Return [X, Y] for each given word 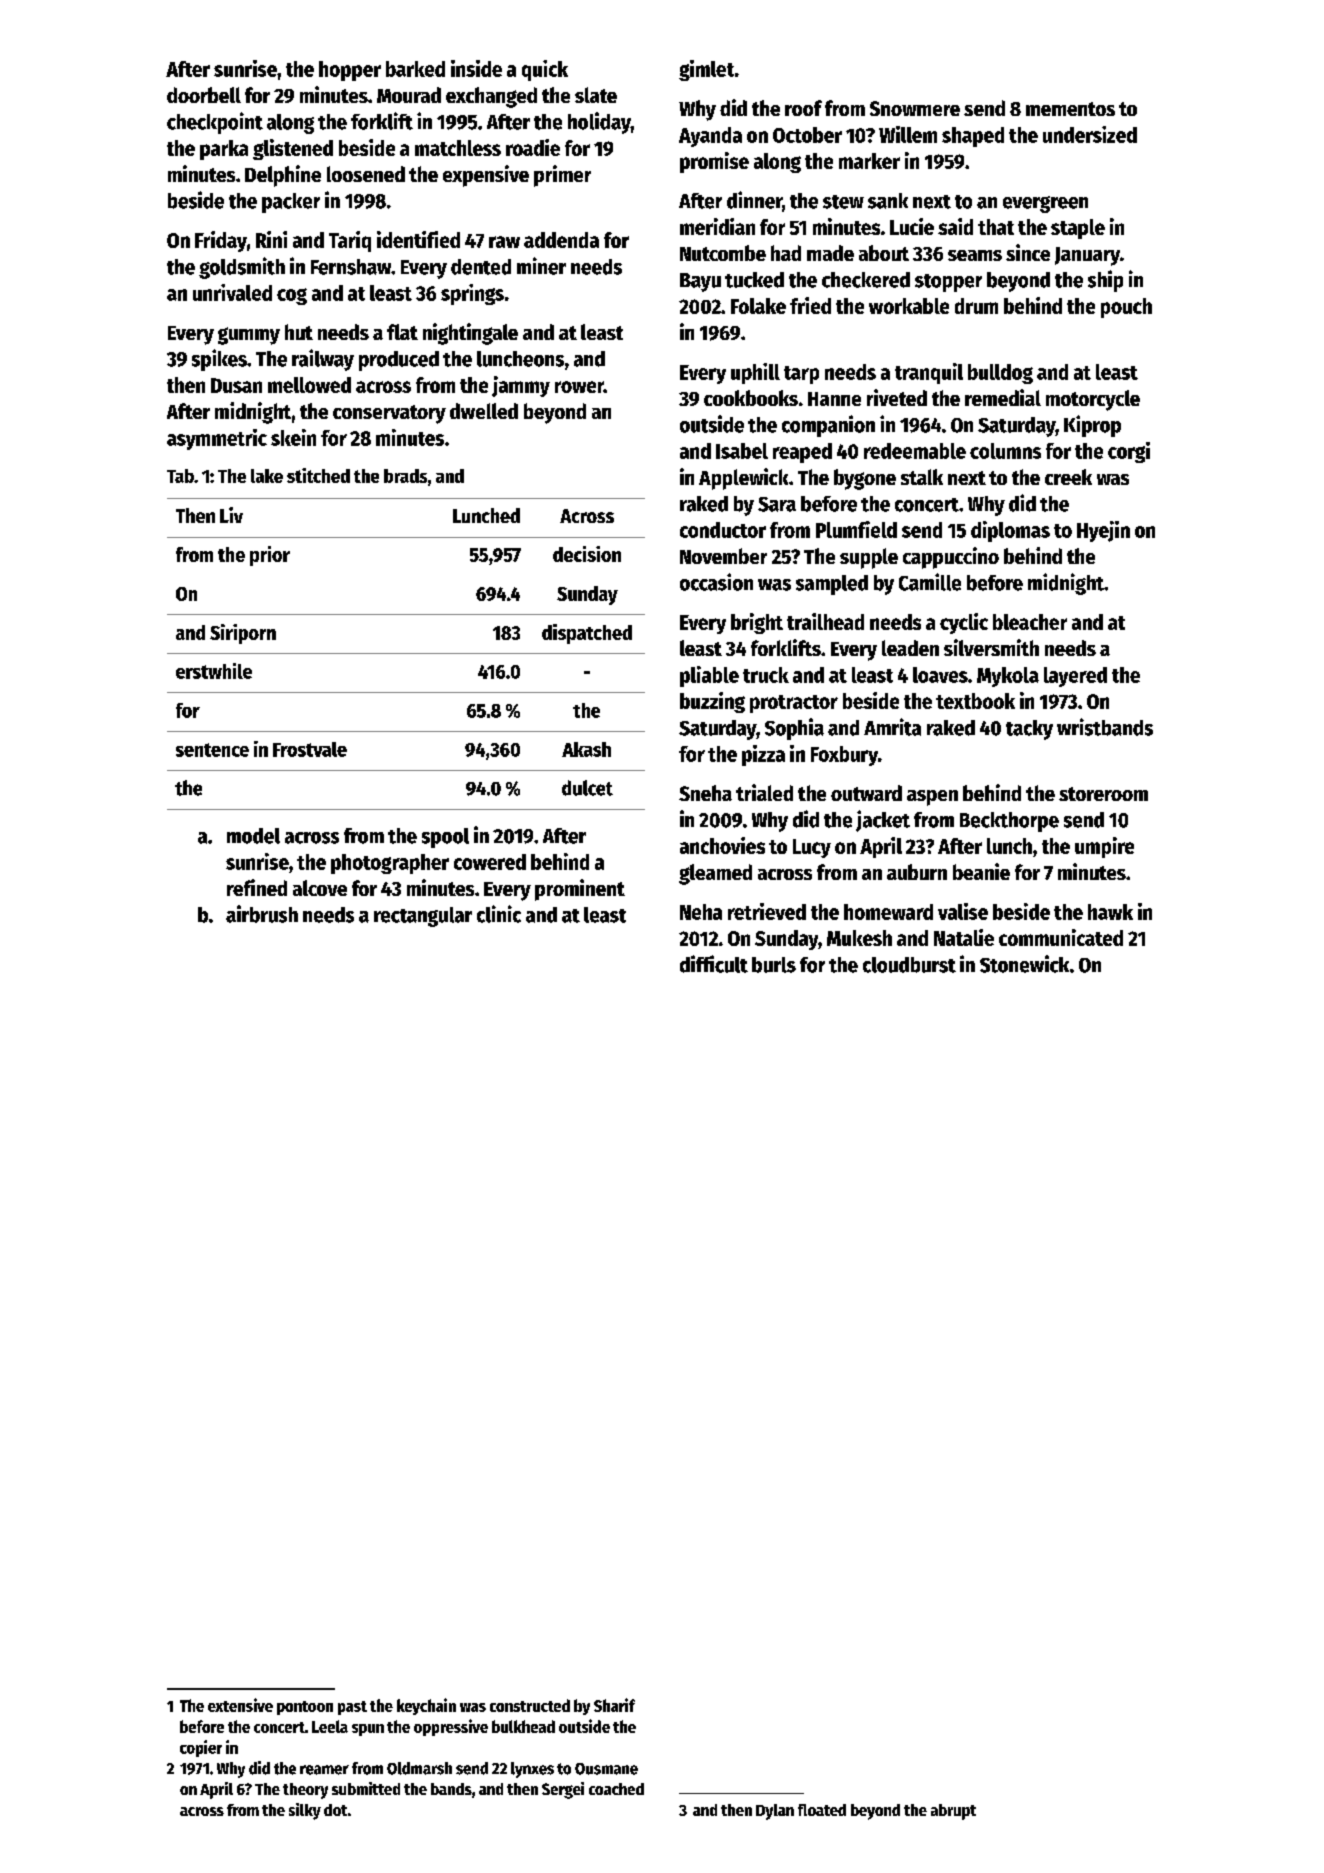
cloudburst [909, 965]
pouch [1126, 308]
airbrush [262, 914]
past [352, 1708]
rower [579, 387]
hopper [350, 71]
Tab [180, 476]
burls [774, 965]
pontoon [305, 1708]
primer [562, 176]
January [1087, 256]
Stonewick [1024, 964]
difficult [714, 964]
